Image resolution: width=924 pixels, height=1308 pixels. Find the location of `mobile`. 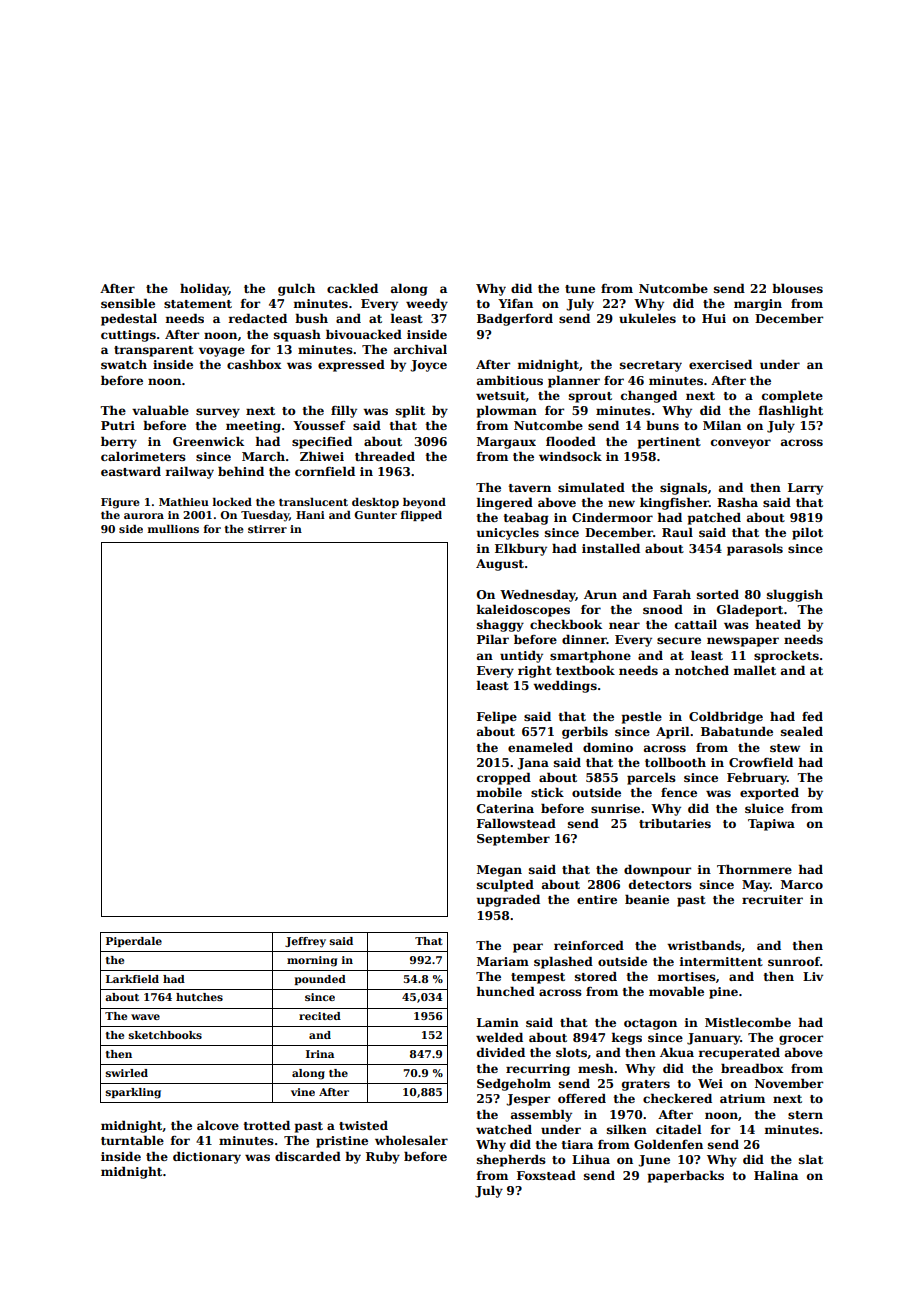

mobile is located at coordinates (499, 792).
